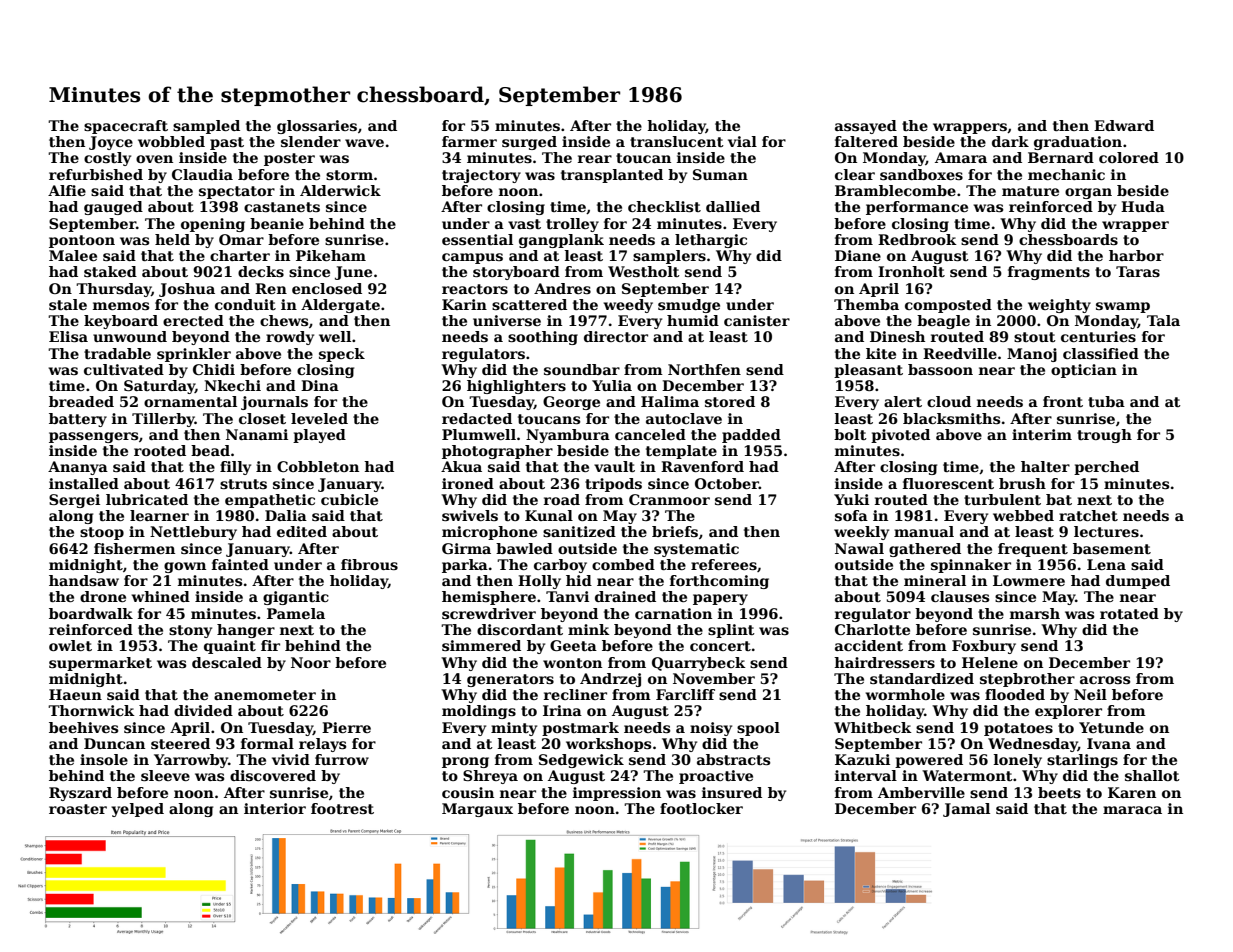 The image size is (1233, 952). What do you see at coordinates (595, 159) in the screenshot?
I see `rear` at bounding box center [595, 159].
